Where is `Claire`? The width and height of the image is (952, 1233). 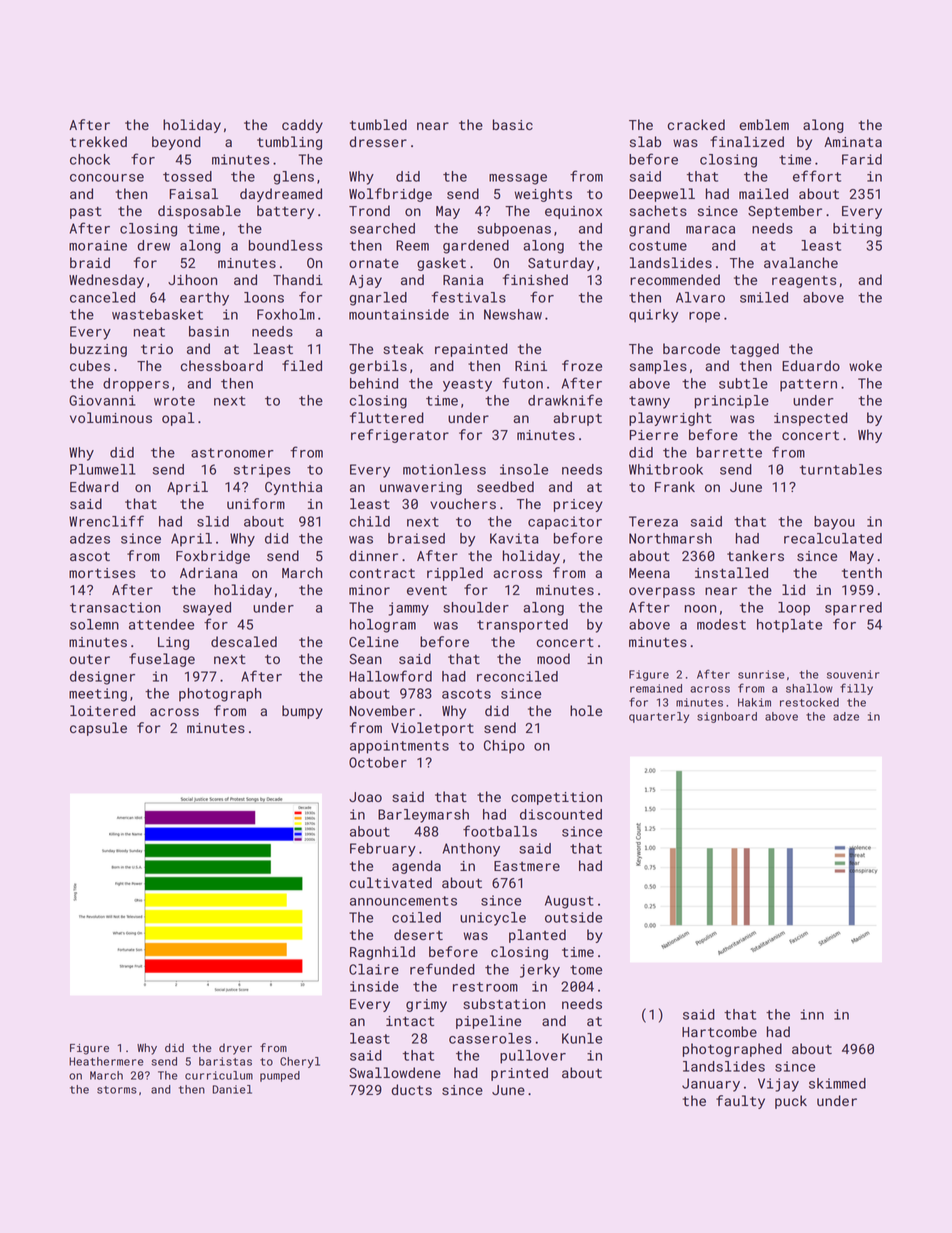
Claire is located at coordinates (374, 969).
